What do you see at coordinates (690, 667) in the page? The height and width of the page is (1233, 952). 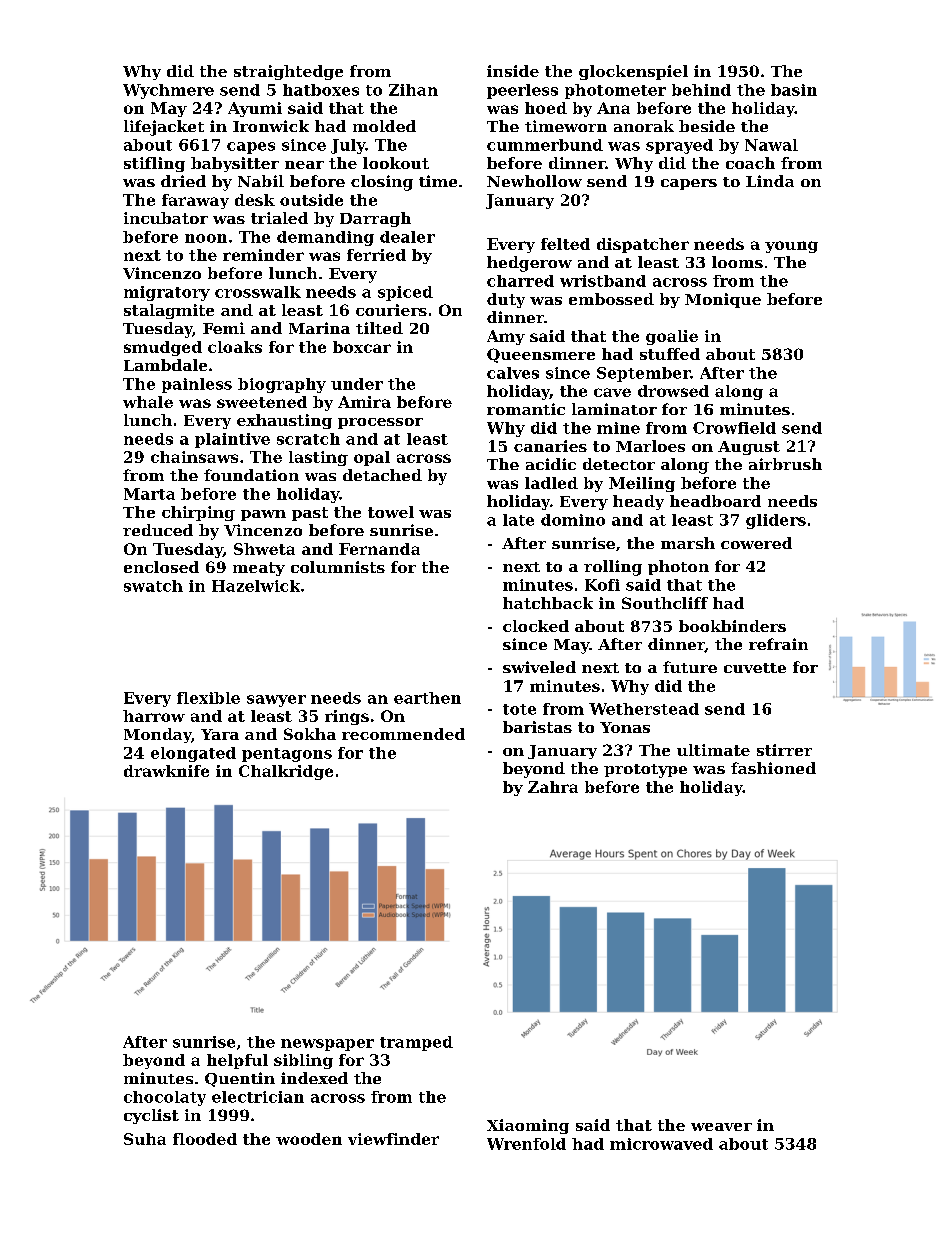 I see `future` at bounding box center [690, 667].
